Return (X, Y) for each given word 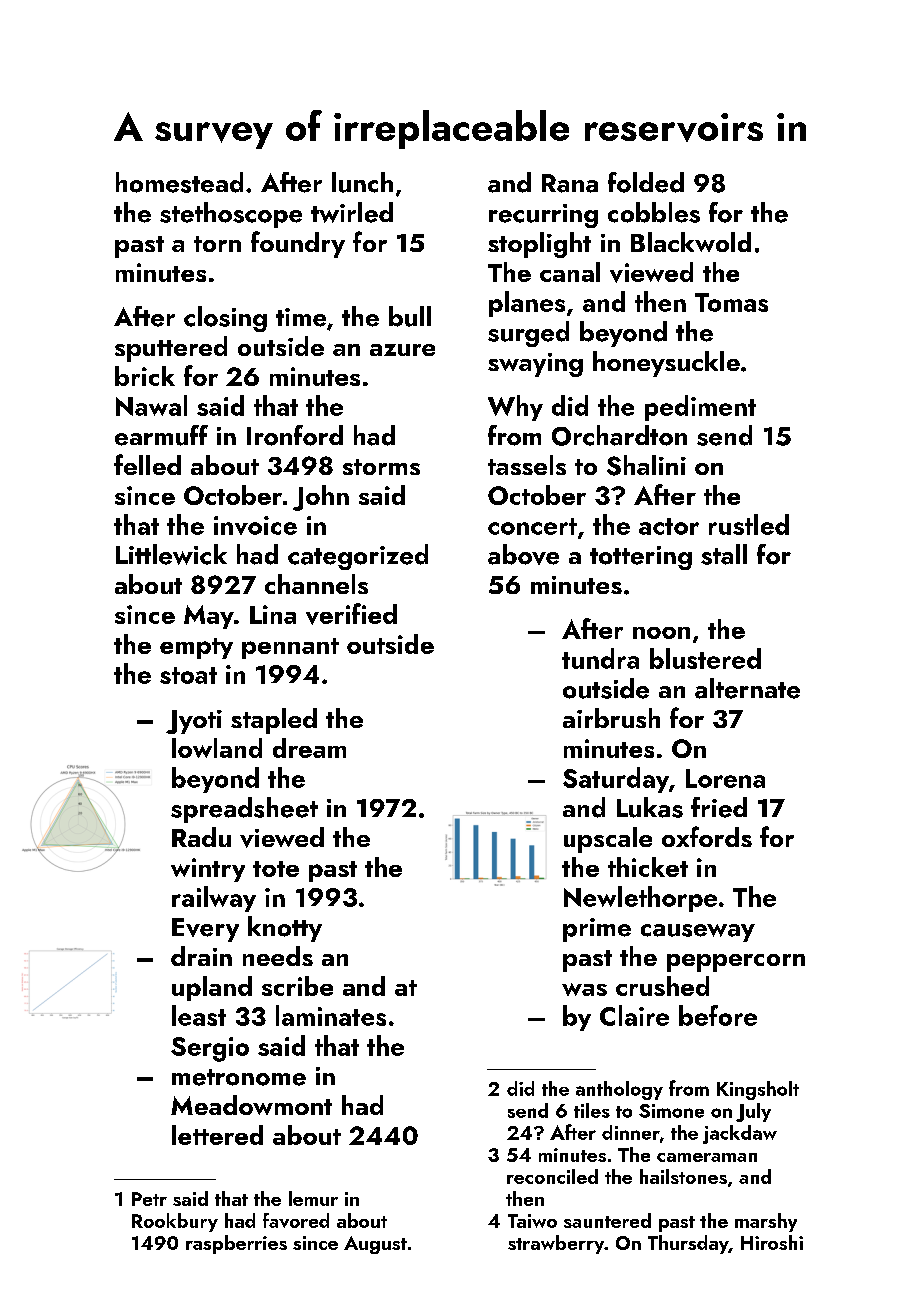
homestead (179, 182)
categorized (358, 557)
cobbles (654, 212)
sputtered (171, 349)
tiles (592, 1110)
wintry (208, 870)
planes (527, 304)
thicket (648, 867)
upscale (608, 840)
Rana (570, 183)
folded (646, 182)
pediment (700, 408)
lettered (217, 1135)
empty (196, 648)
